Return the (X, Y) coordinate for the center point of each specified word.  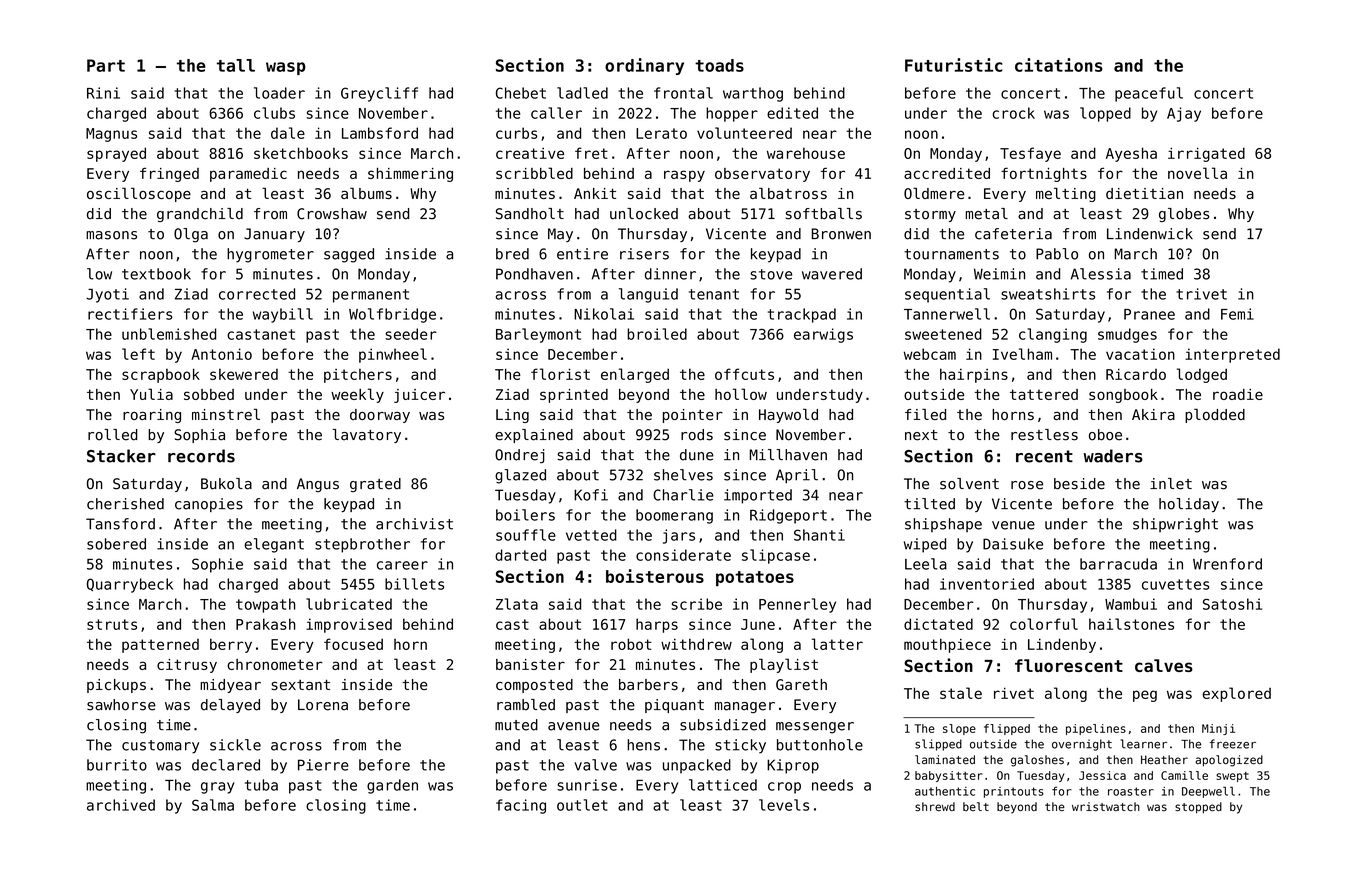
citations (1059, 65)
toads (719, 65)
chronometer (275, 664)
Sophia (199, 436)
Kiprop (793, 766)
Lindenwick (1150, 234)
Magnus (111, 135)
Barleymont (538, 335)
